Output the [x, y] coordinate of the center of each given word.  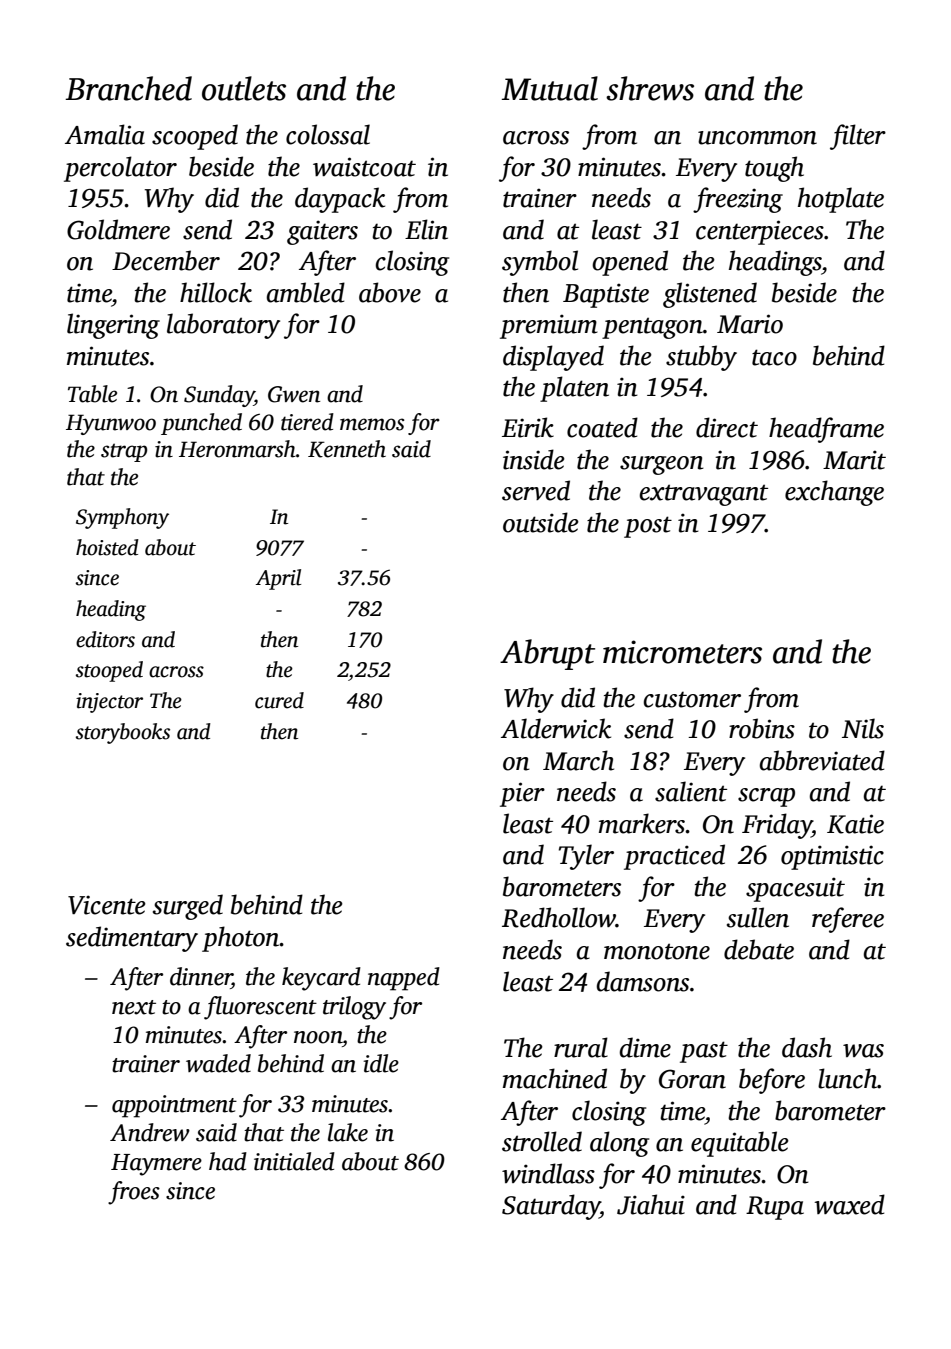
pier [522, 794]
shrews [650, 88]
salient [691, 791]
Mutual [550, 88]
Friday [777, 826]
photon [241, 939]
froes [134, 1193]
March [578, 760]
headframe [826, 430]
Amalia [105, 134]
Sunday [219, 396]
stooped [109, 671]
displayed [553, 358]
